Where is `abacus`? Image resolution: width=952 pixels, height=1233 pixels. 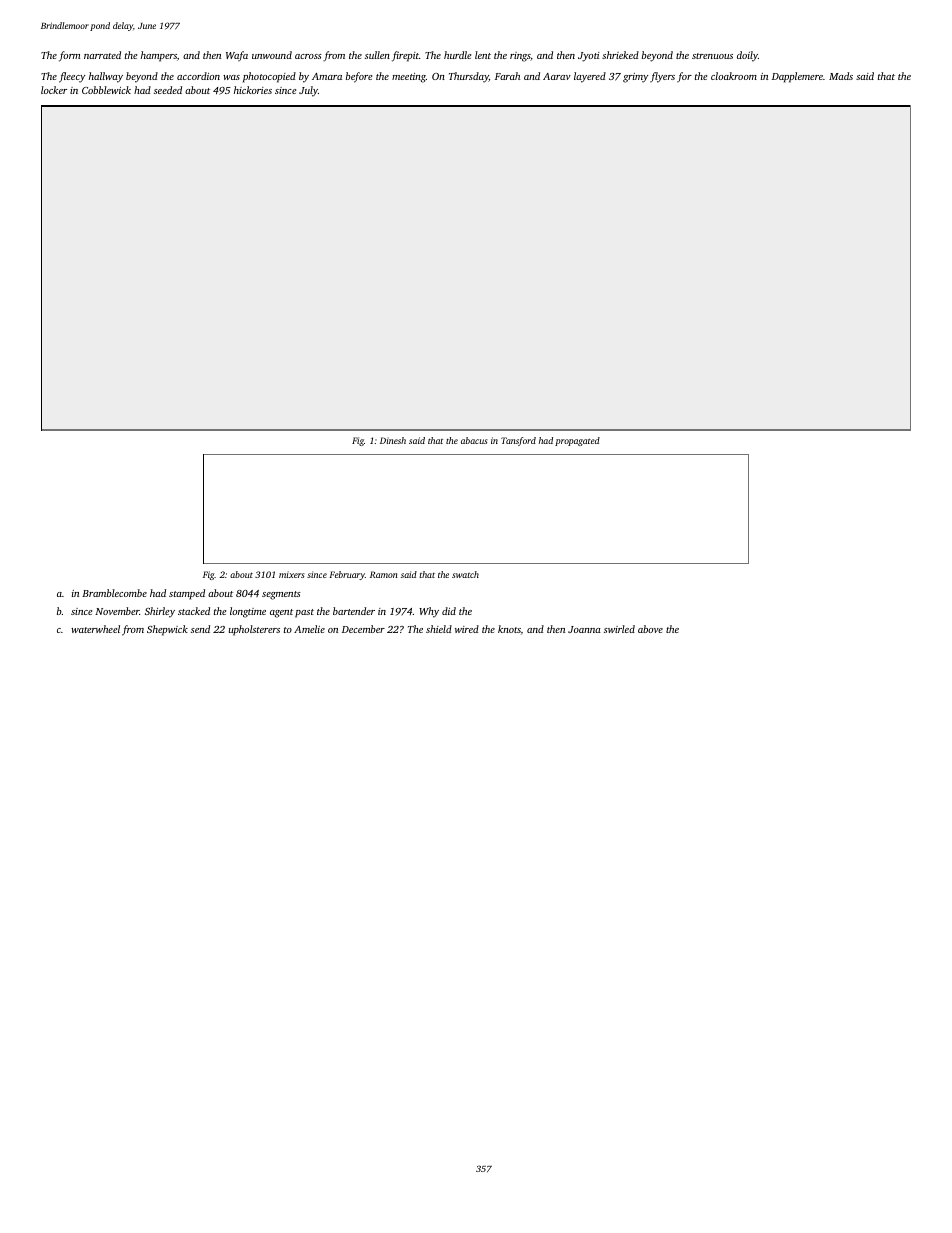 abacus is located at coordinates (474, 440).
